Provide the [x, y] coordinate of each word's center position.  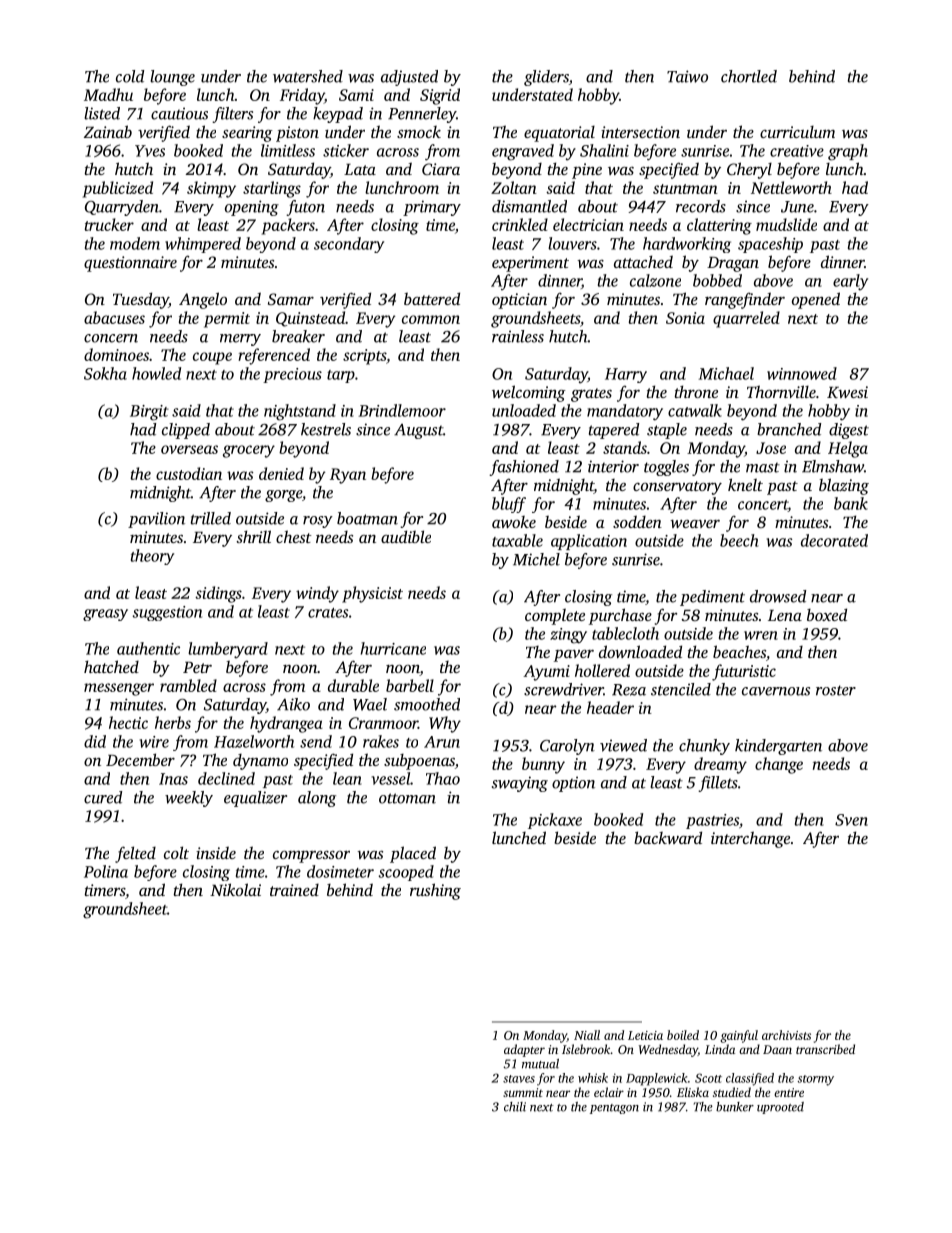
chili [515, 1107]
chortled [749, 76]
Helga [848, 449]
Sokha [105, 373]
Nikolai [235, 889]
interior [613, 466]
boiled [683, 1035]
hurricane [393, 648]
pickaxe [555, 821]
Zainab [108, 131]
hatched [111, 666]
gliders [546, 78]
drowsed [778, 596]
